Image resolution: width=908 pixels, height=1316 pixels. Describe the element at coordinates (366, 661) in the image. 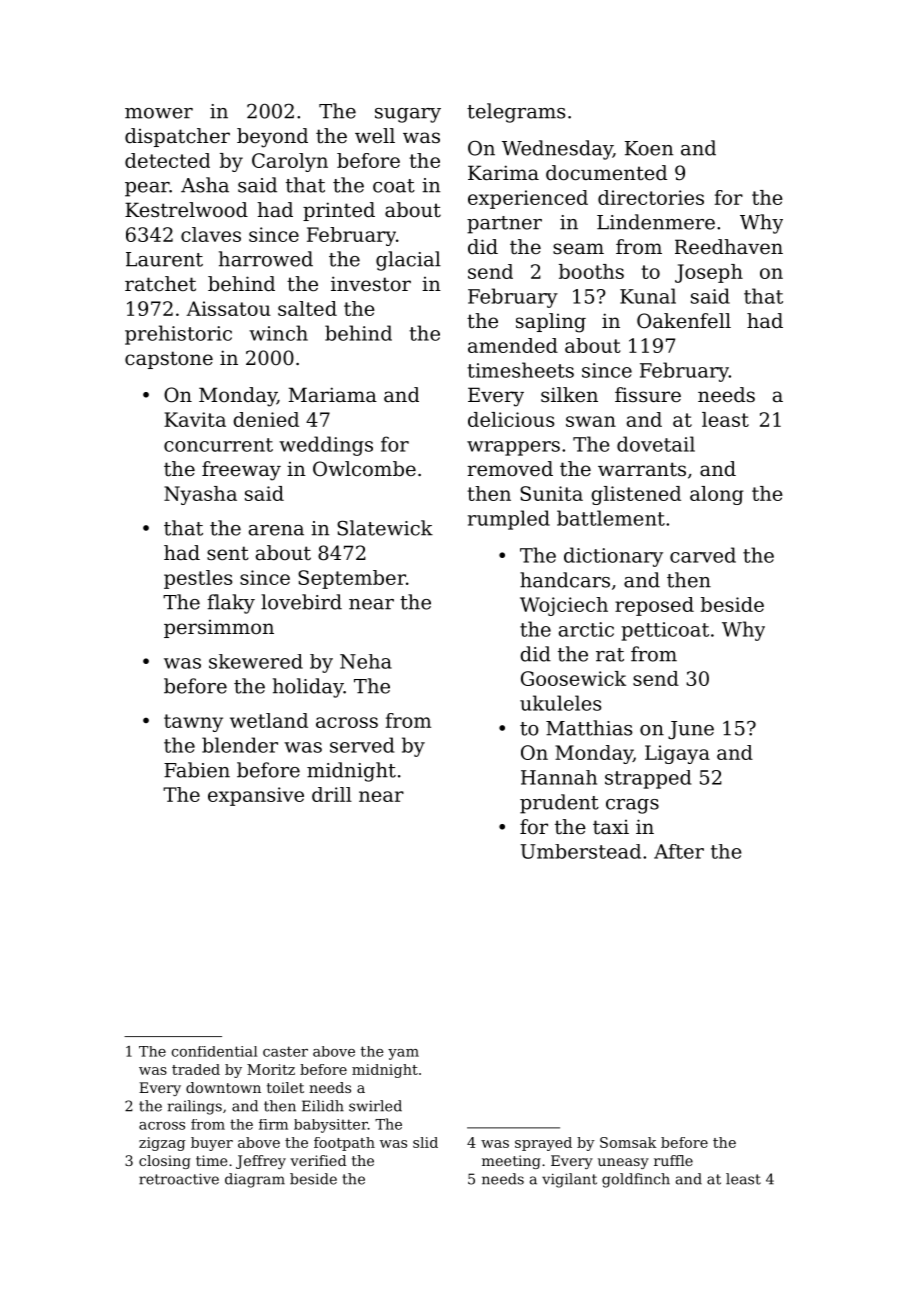

I see `Neha` at that location.
